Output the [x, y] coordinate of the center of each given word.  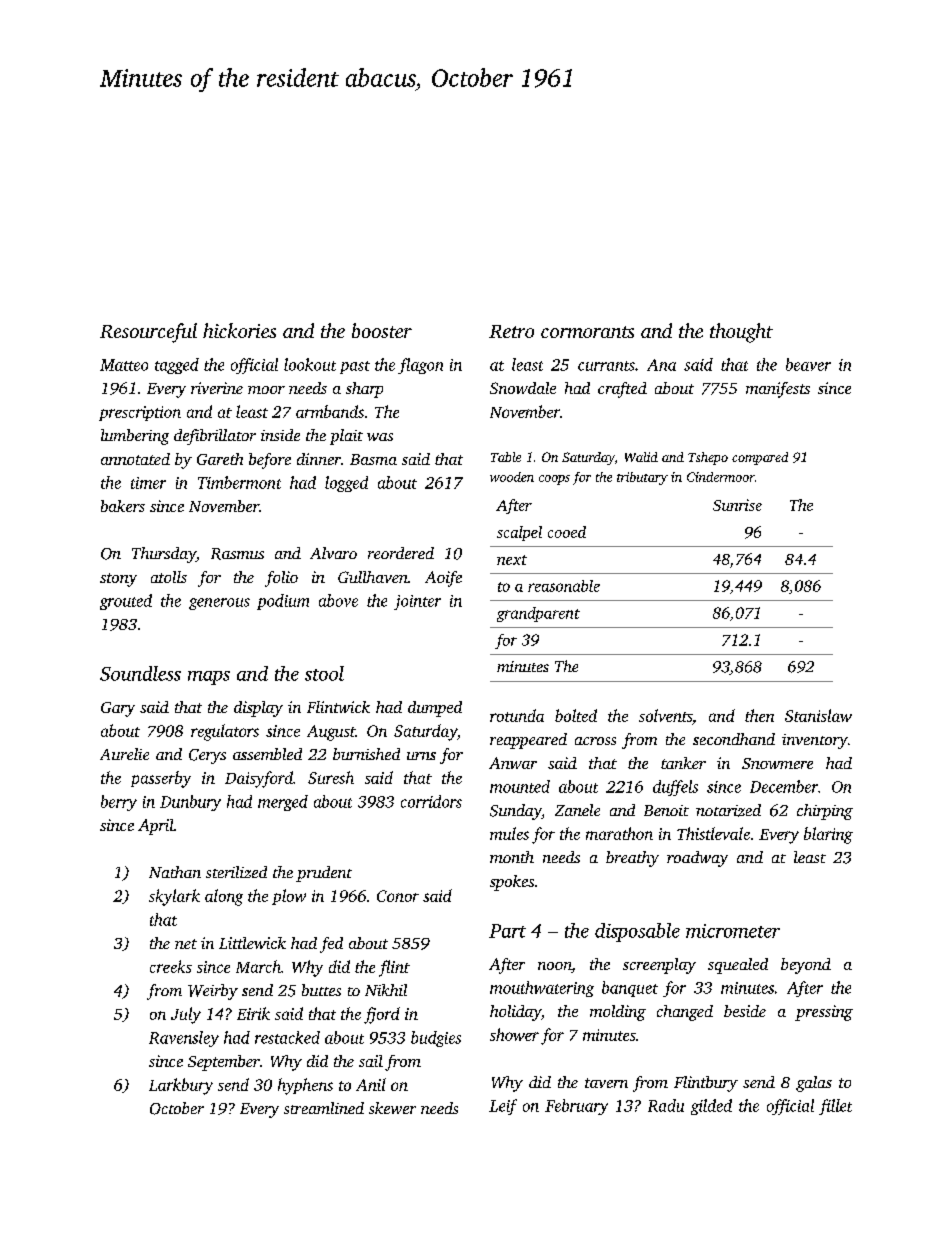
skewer [392, 1108]
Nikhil [386, 990]
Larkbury [181, 1086]
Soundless [140, 673]
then [759, 715]
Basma [373, 459]
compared [760, 458]
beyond [806, 966]
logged [346, 484]
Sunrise [737, 505]
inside [280, 435]
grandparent [538, 614]
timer [148, 483]
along [224, 897]
